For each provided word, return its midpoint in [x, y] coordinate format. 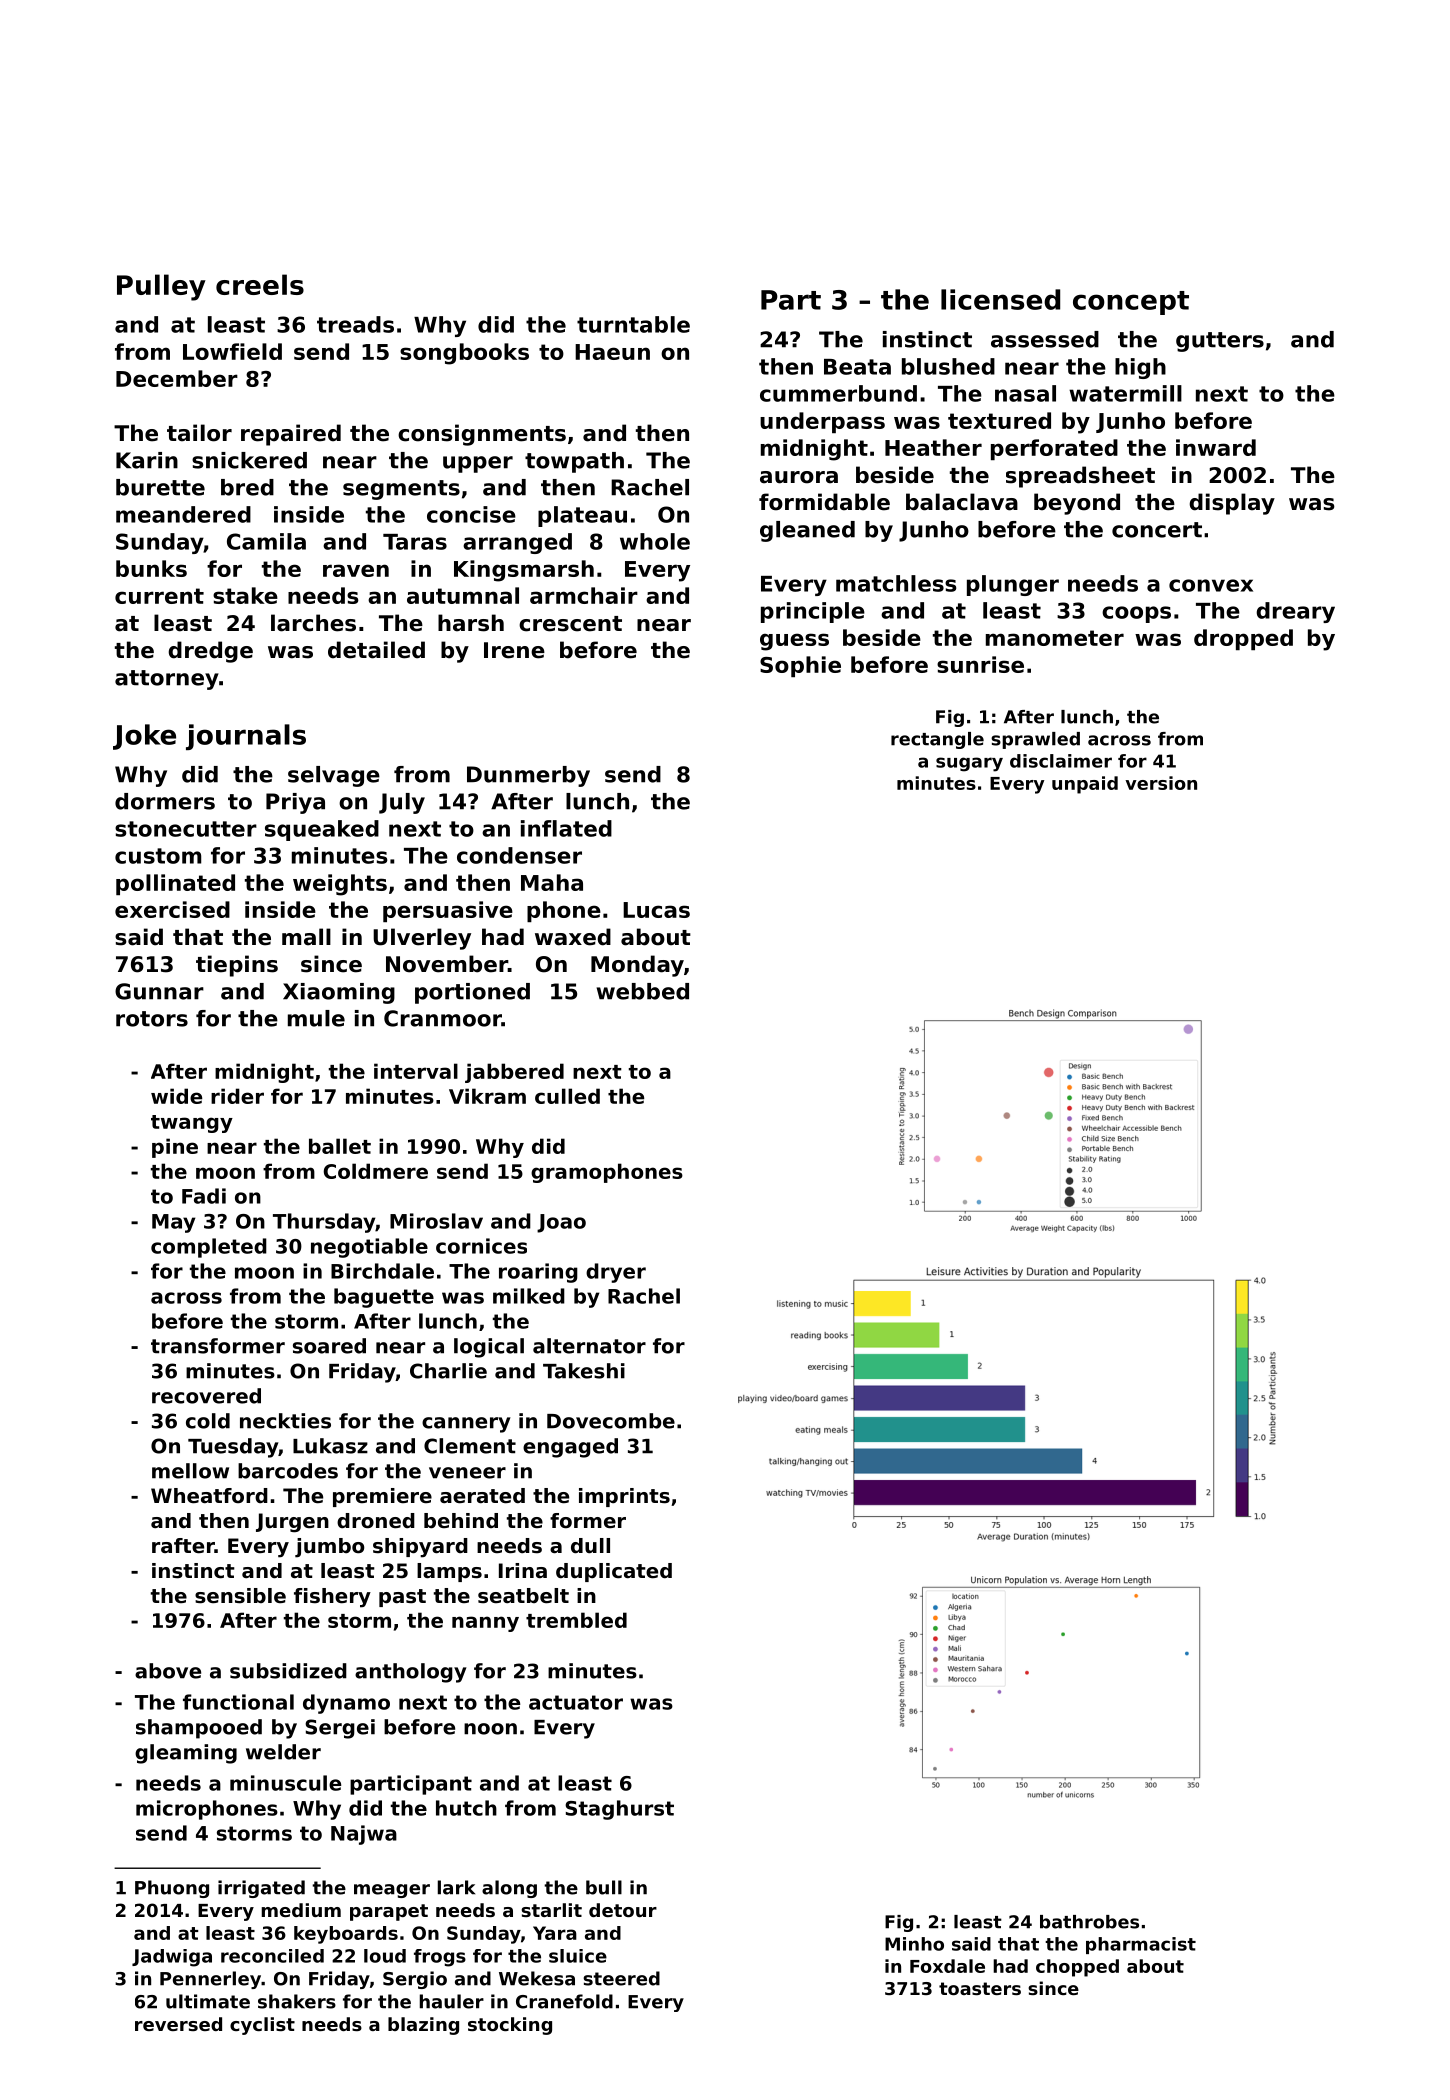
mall [306, 937]
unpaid [1085, 785]
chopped [1077, 1968]
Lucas [656, 910]
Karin [147, 460]
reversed [178, 2024]
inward [1216, 447]
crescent [570, 624]
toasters [980, 1988]
